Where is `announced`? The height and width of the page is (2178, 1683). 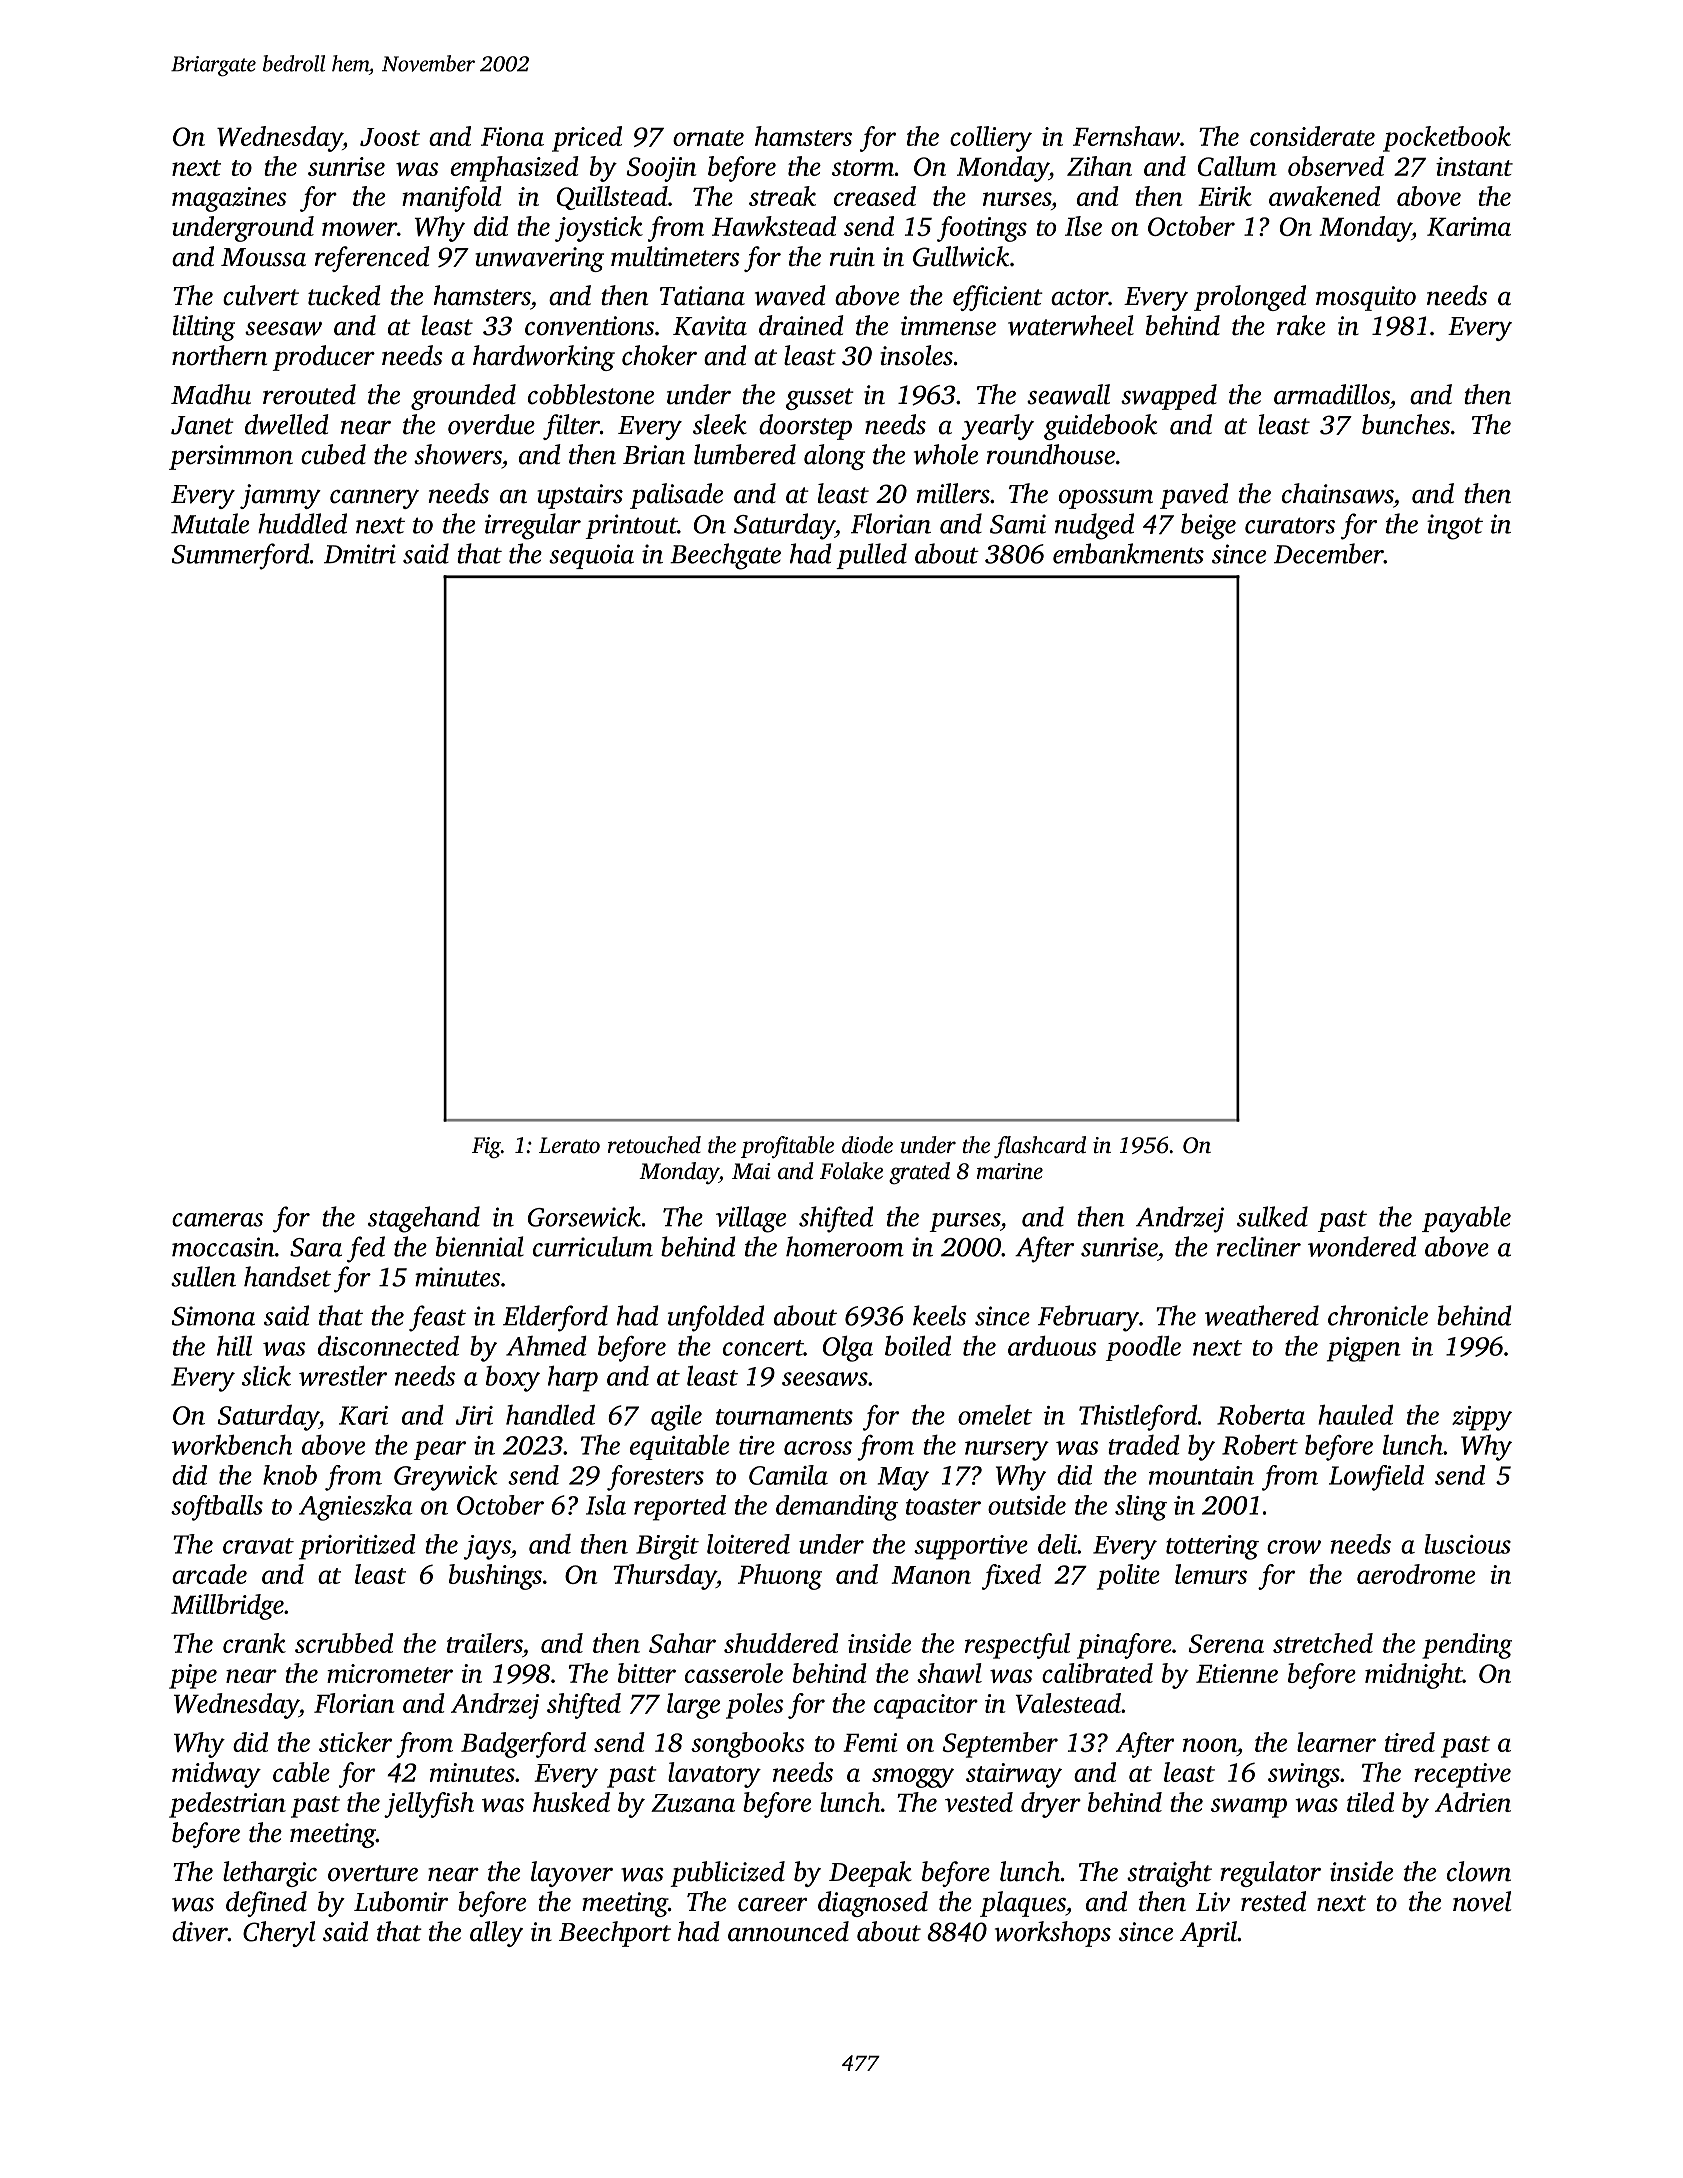 announced is located at coordinates (788, 1931).
